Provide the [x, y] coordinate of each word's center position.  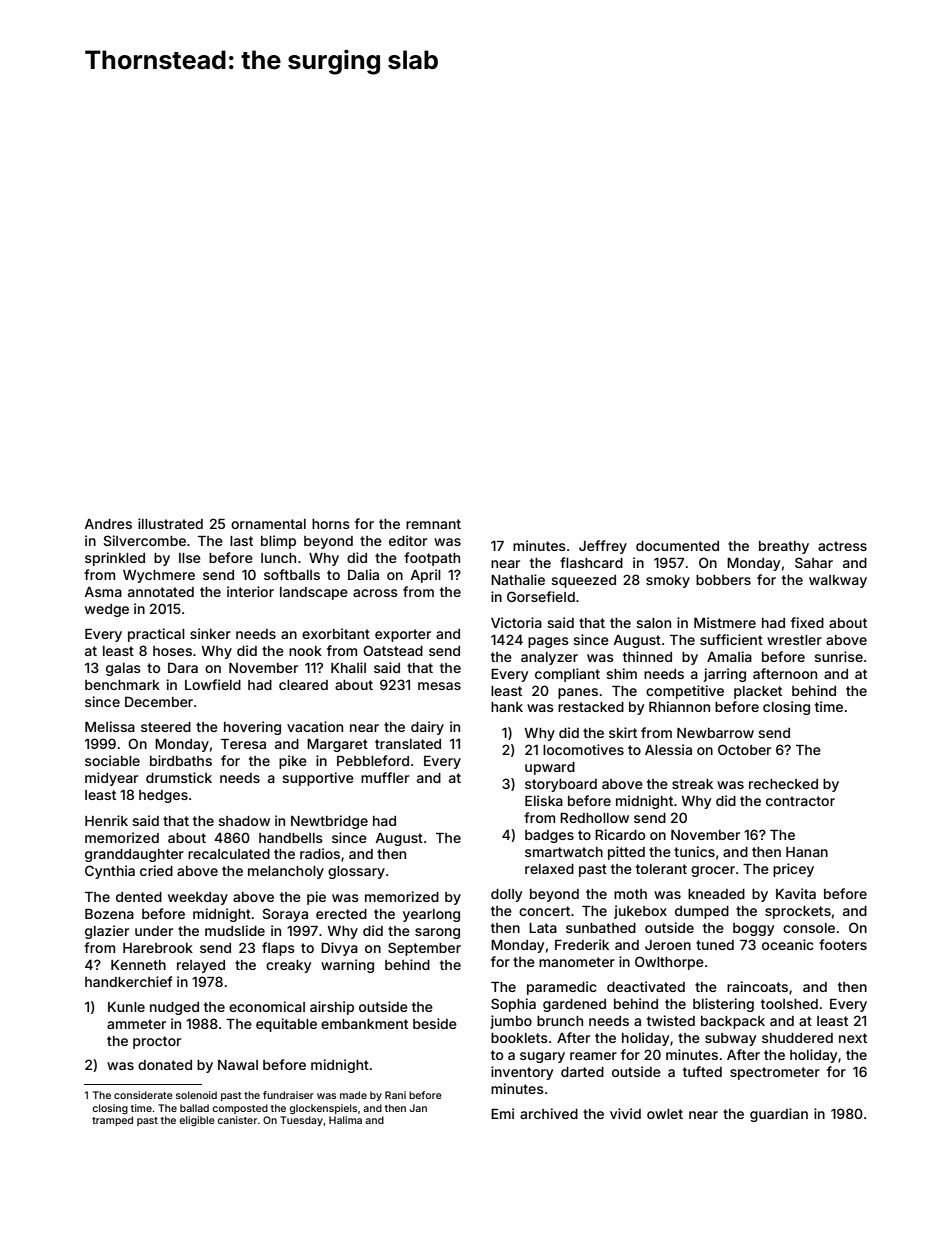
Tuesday [301, 1121]
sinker [210, 633]
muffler [385, 777]
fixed [807, 622]
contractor [800, 801]
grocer [713, 871]
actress [842, 546]
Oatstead [393, 650]
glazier [107, 932]
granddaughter [134, 855]
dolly [506, 895]
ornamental [268, 524]
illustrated [170, 523]
